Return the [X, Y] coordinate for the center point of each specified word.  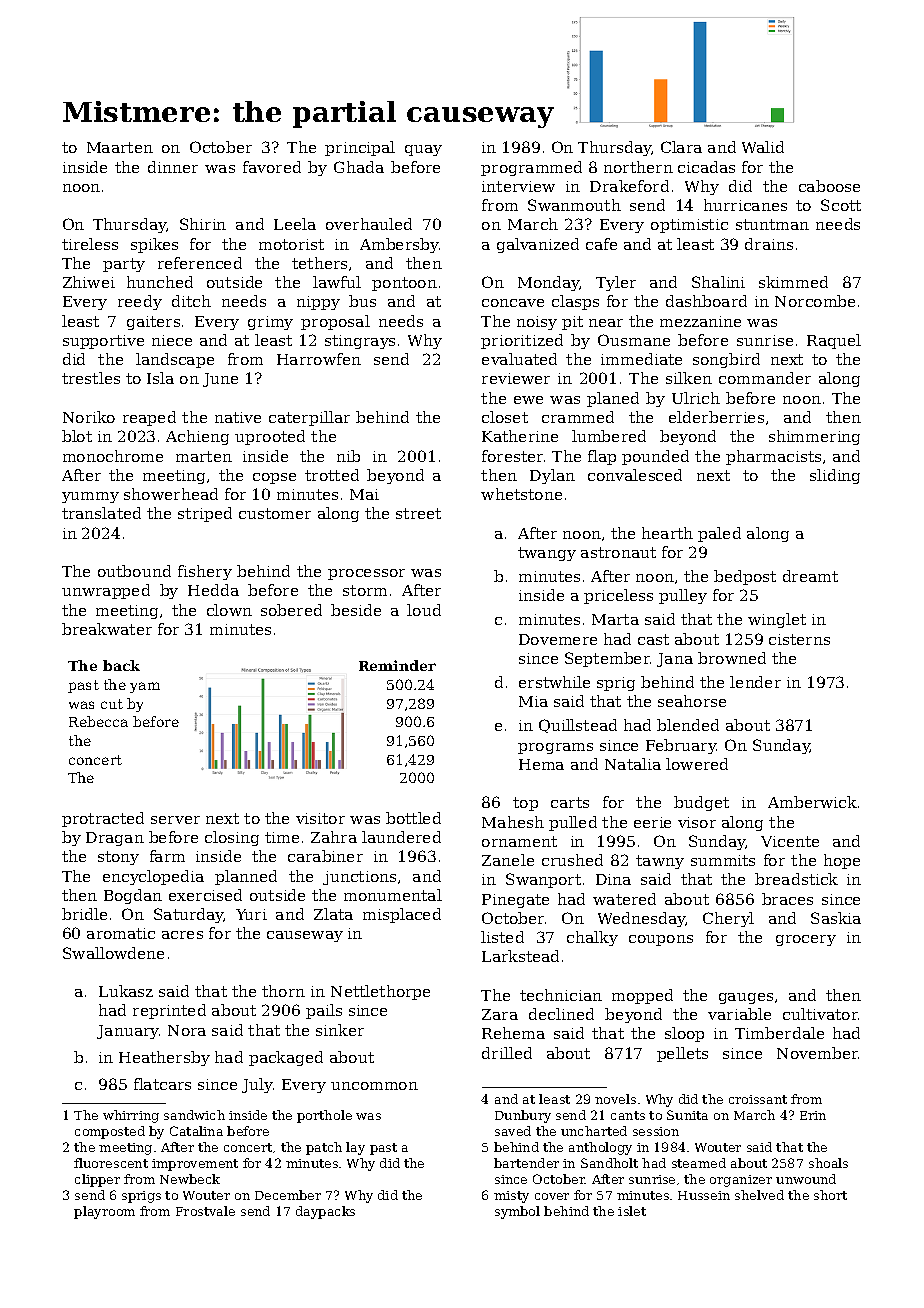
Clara [681, 147]
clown [229, 610]
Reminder [397, 665]
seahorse [692, 701]
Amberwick [812, 802]
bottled [413, 818]
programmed [531, 168]
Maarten [120, 147]
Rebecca [98, 721]
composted [110, 1132]
